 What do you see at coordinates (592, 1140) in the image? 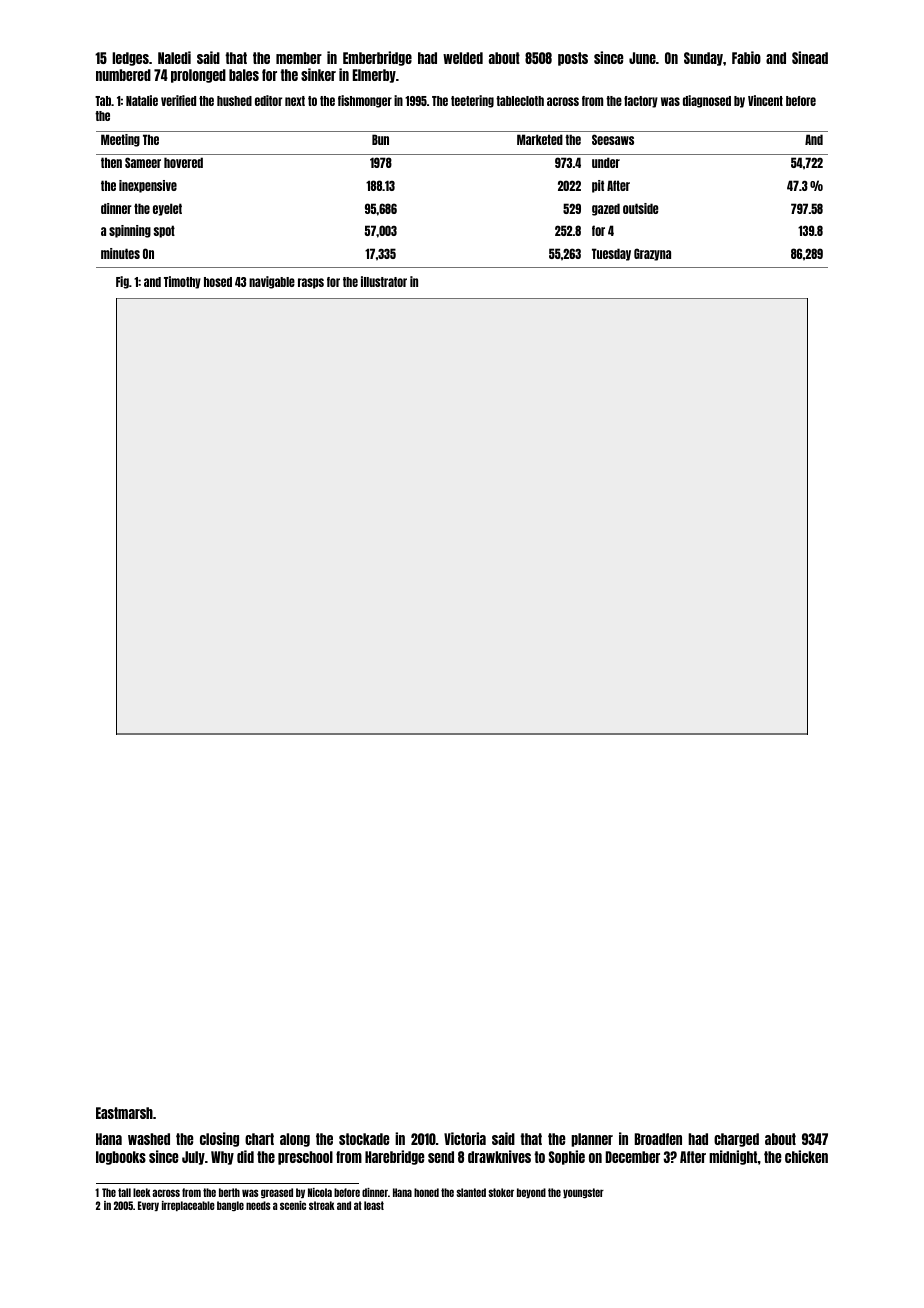
I see `planner` at bounding box center [592, 1140].
